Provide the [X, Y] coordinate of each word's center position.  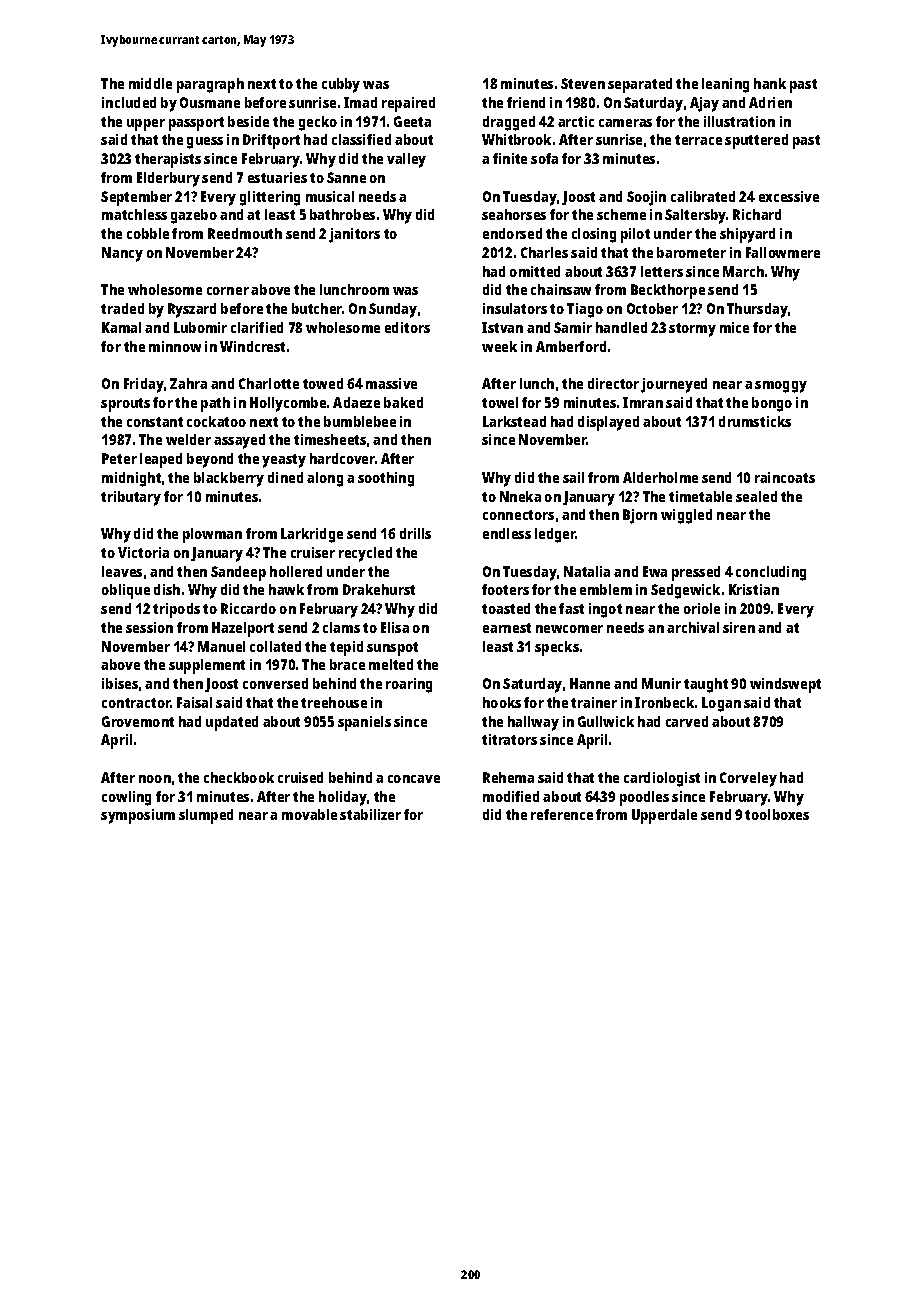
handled [621, 327]
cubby [341, 85]
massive [391, 383]
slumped [206, 816]
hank [770, 83]
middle [150, 83]
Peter [119, 458]
